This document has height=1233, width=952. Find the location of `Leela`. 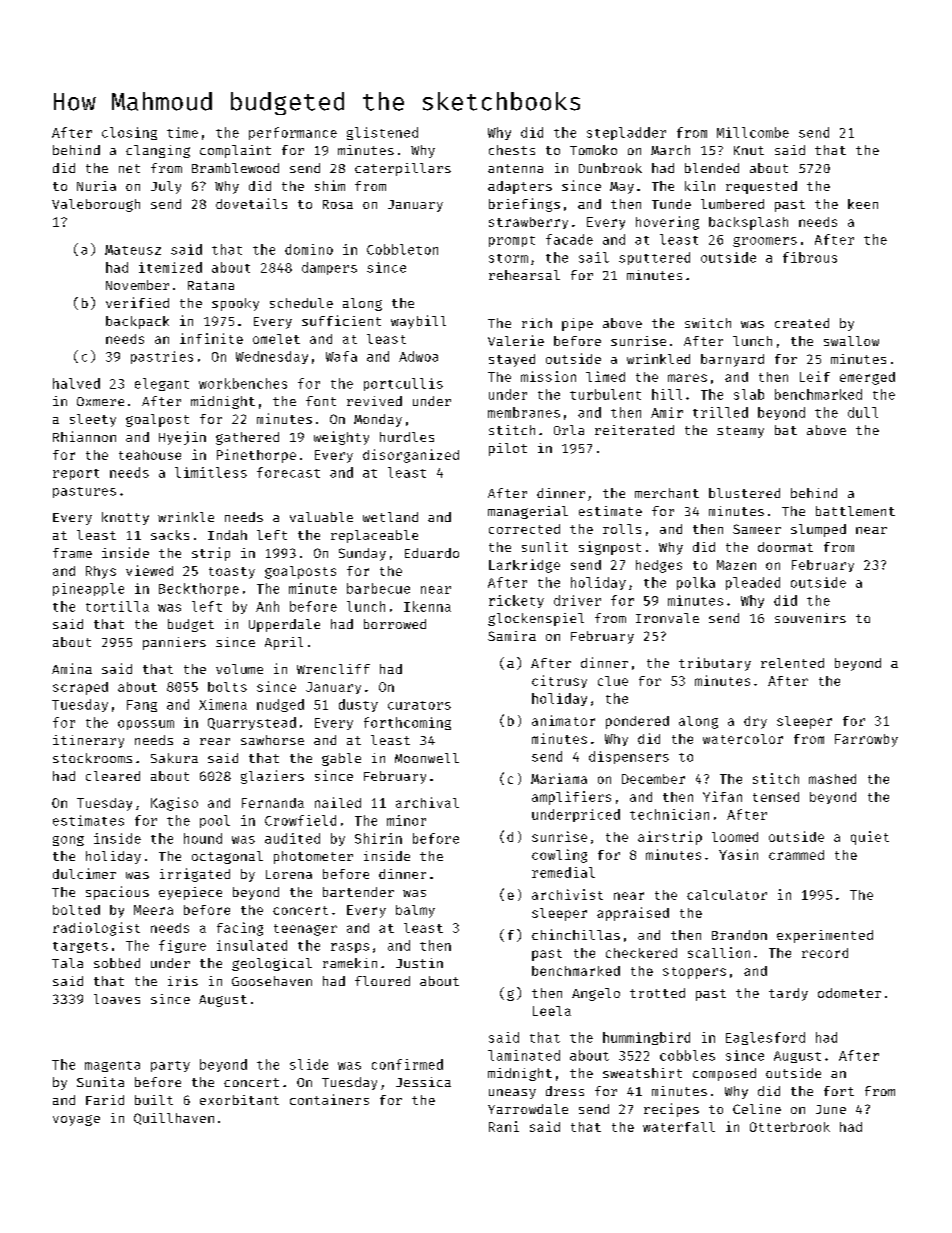

Leela is located at coordinates (552, 1011).
